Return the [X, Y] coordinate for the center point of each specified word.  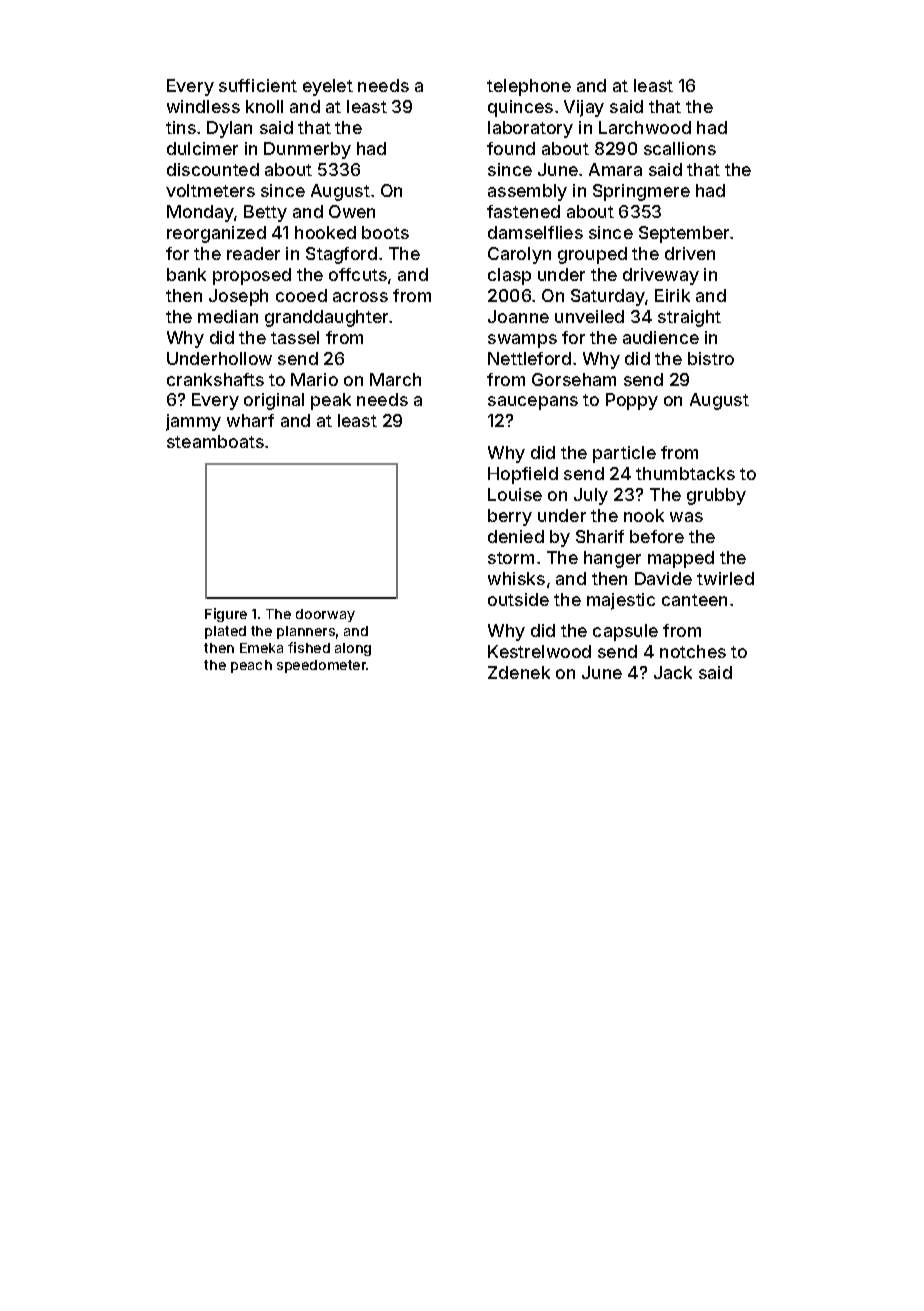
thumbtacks [685, 473]
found [511, 148]
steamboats [215, 441]
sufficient [258, 85]
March [395, 379]
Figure [226, 615]
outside [518, 599]
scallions [680, 148]
